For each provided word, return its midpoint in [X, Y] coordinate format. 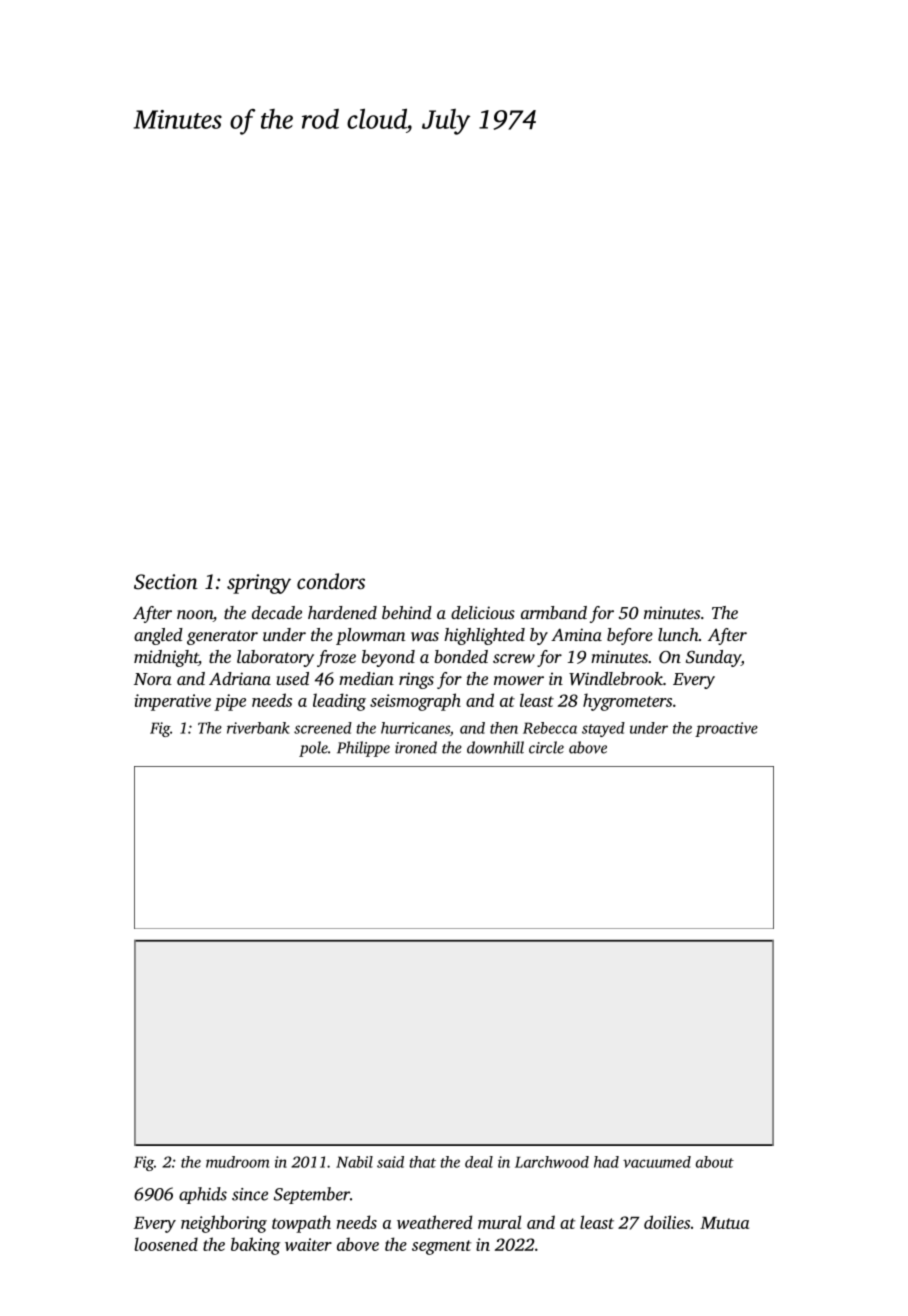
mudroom [237, 1162]
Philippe [363, 749]
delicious [483, 612]
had [606, 1162]
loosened [166, 1244]
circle [546, 747]
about [715, 1162]
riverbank [258, 728]
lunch [678, 634]
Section [166, 582]
